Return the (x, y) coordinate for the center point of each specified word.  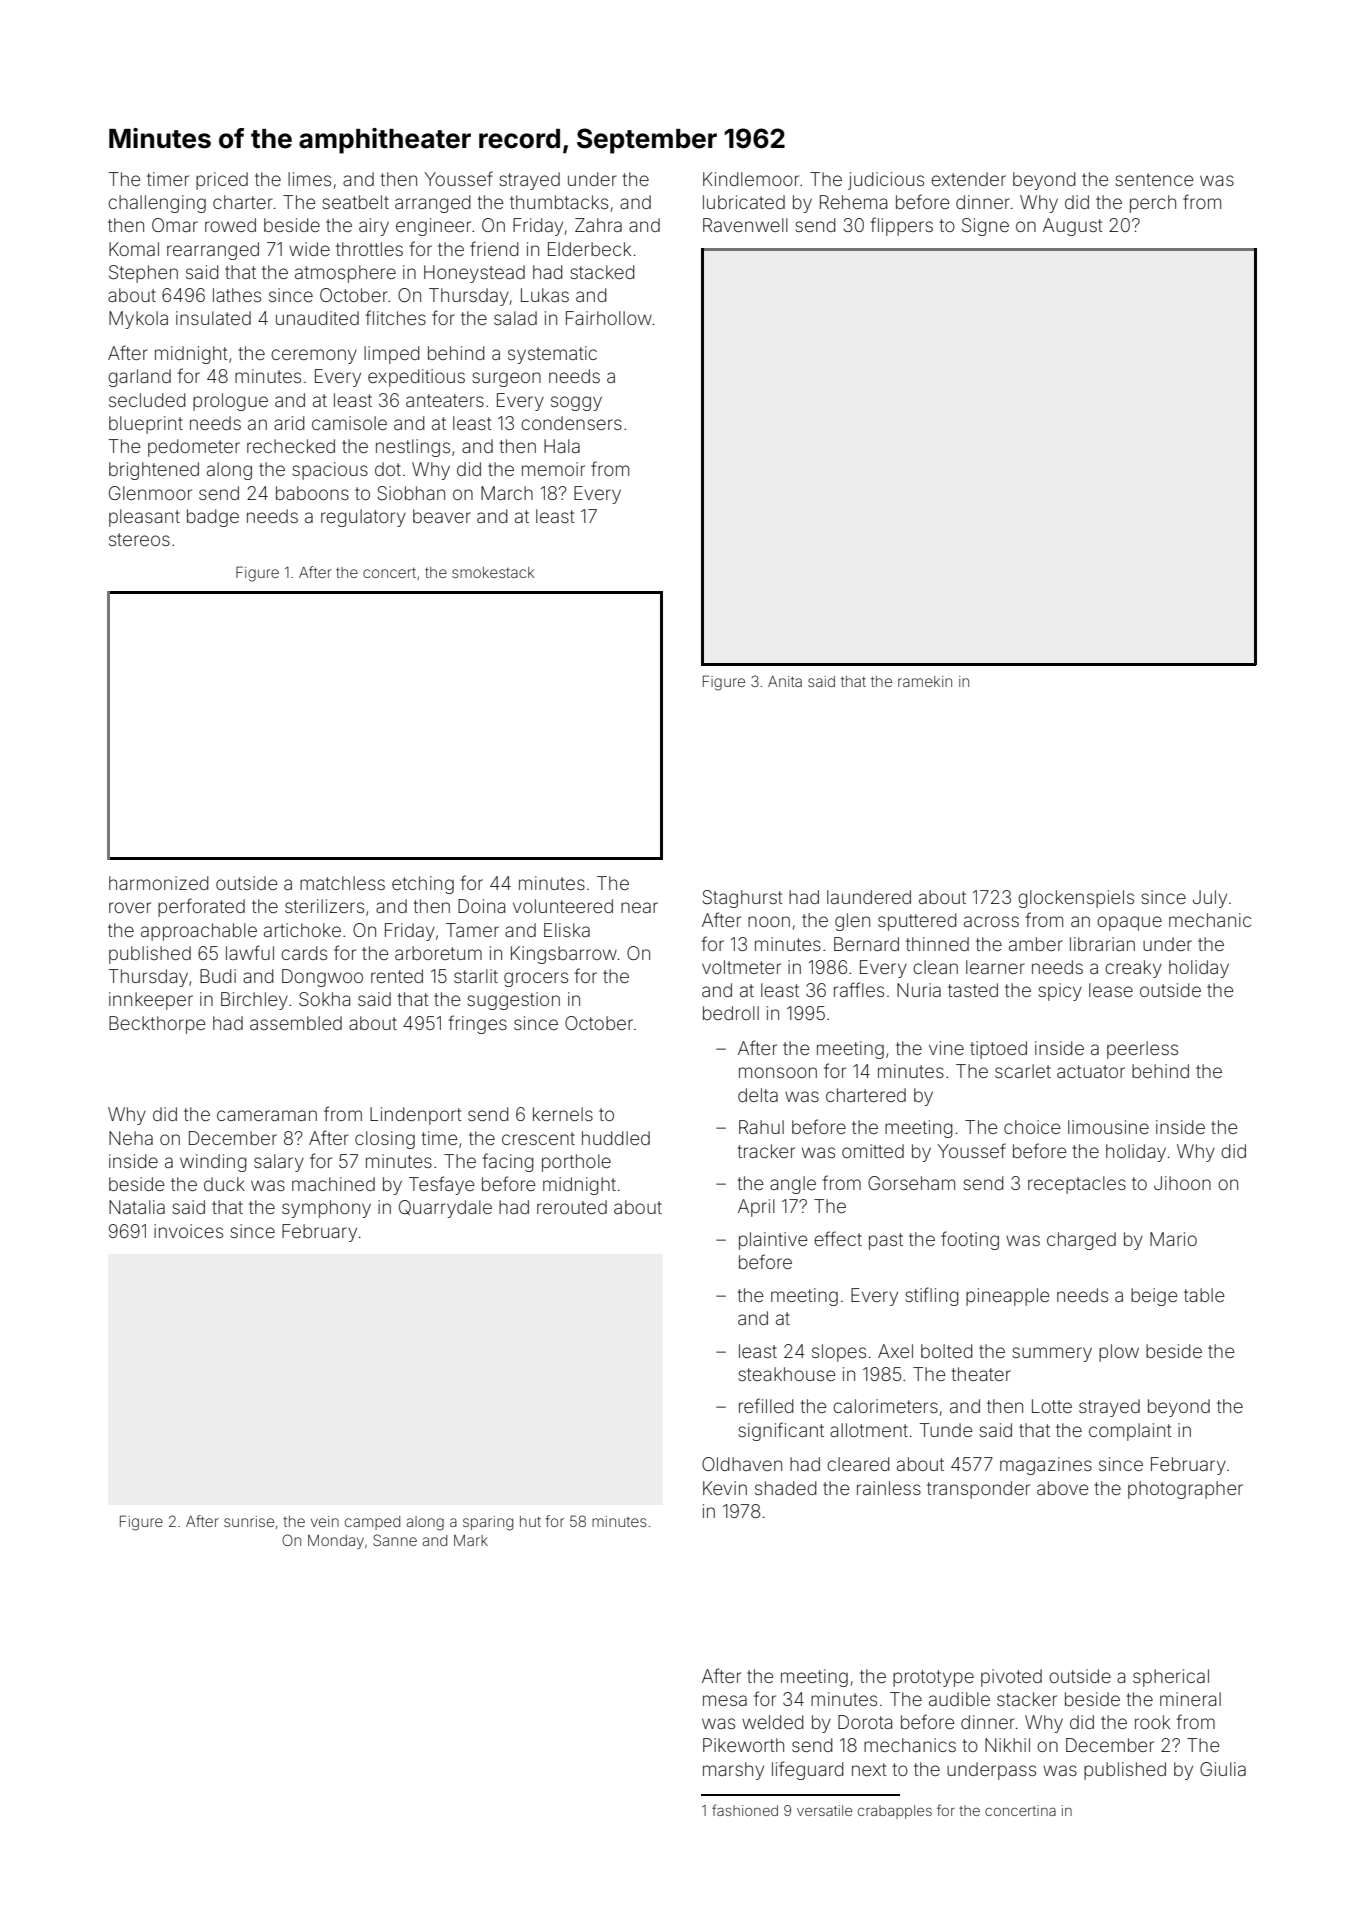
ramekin (925, 681)
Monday (336, 1542)
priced (222, 181)
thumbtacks (559, 202)
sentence (1155, 179)
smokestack (493, 572)
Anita (785, 681)
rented (397, 976)
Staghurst (742, 899)
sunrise (249, 1521)
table (1204, 1295)
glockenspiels (1076, 899)
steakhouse (787, 1374)
